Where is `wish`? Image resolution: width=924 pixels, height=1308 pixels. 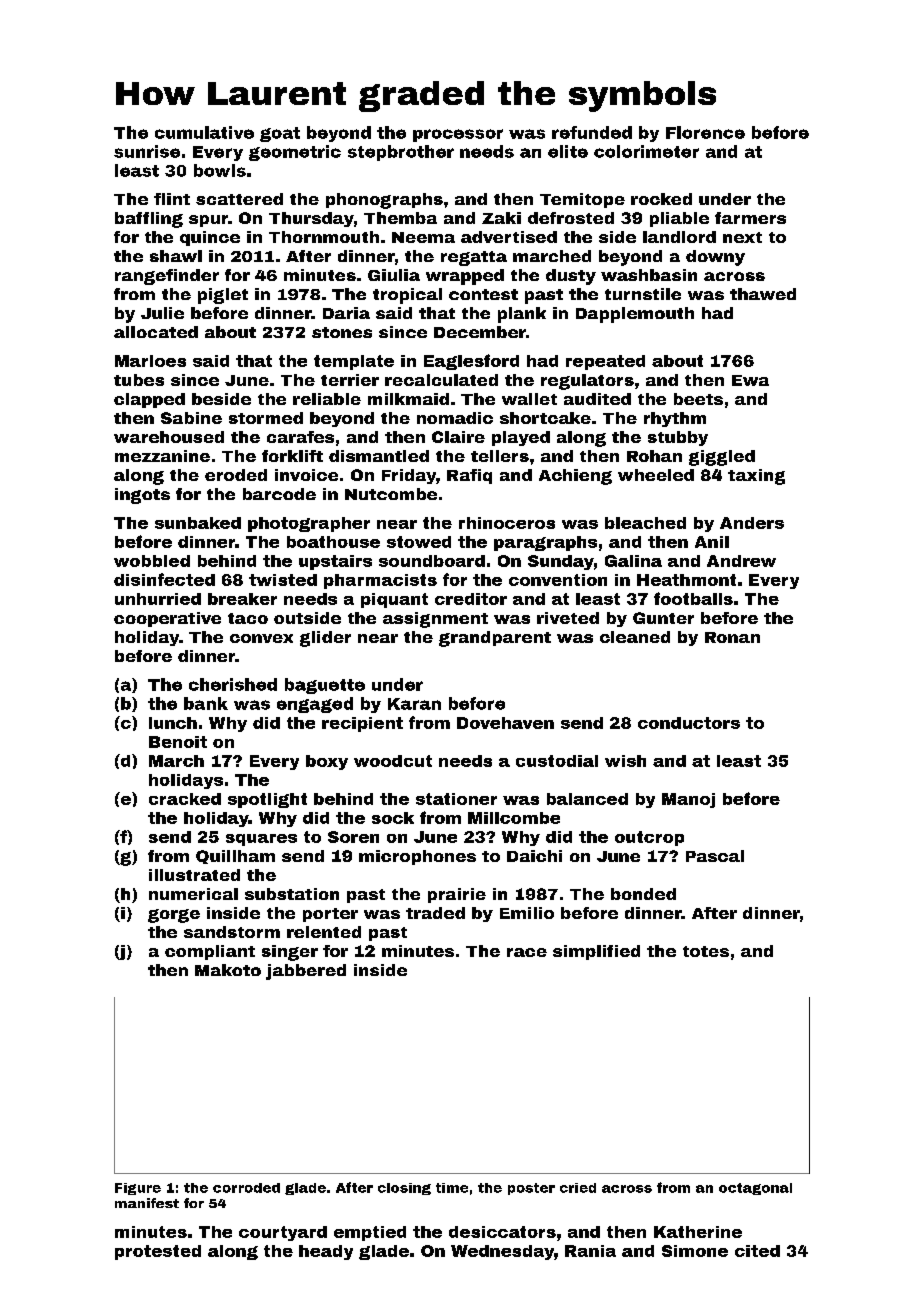
wish is located at coordinates (625, 761).
